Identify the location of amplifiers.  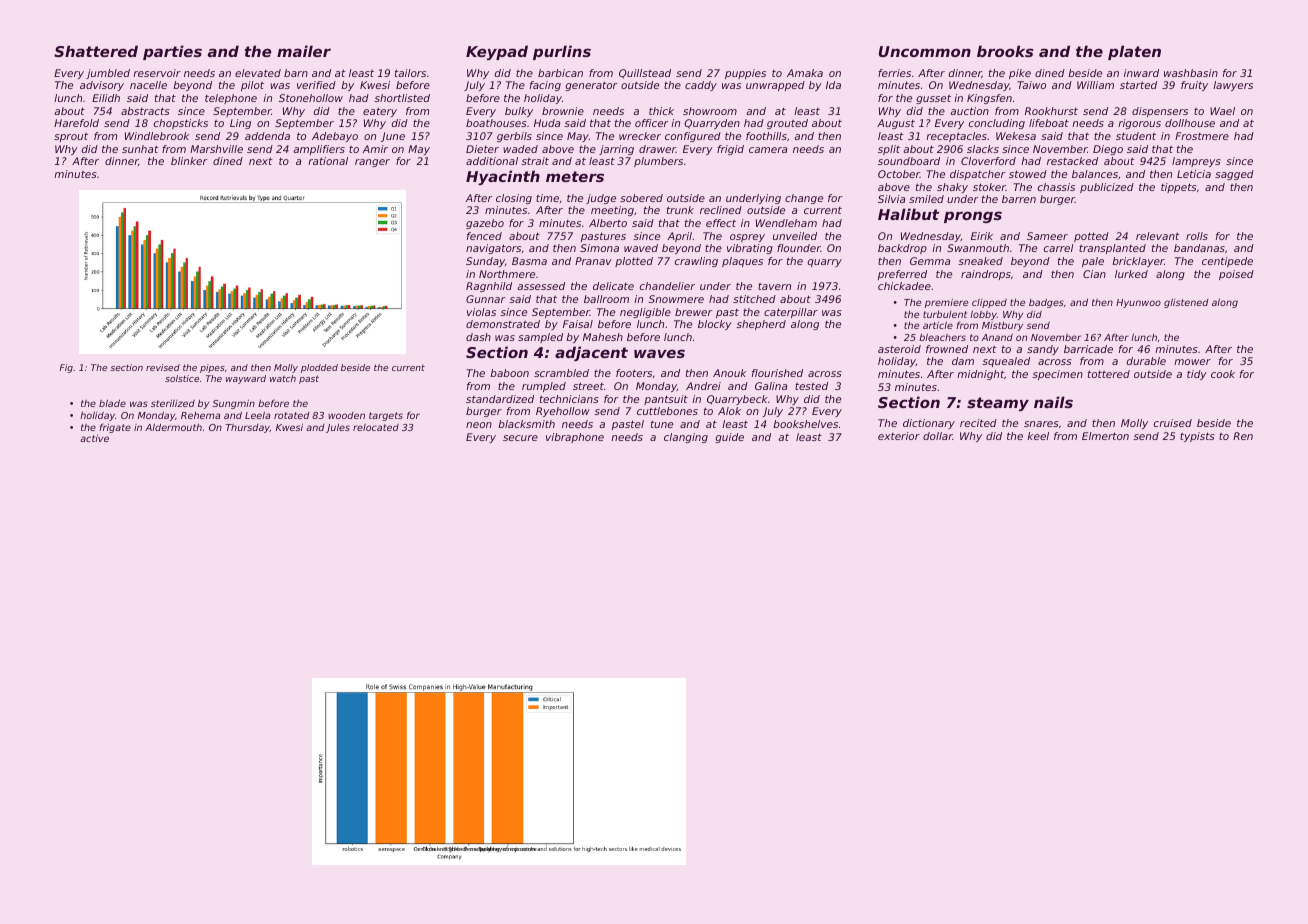
(319, 150).
